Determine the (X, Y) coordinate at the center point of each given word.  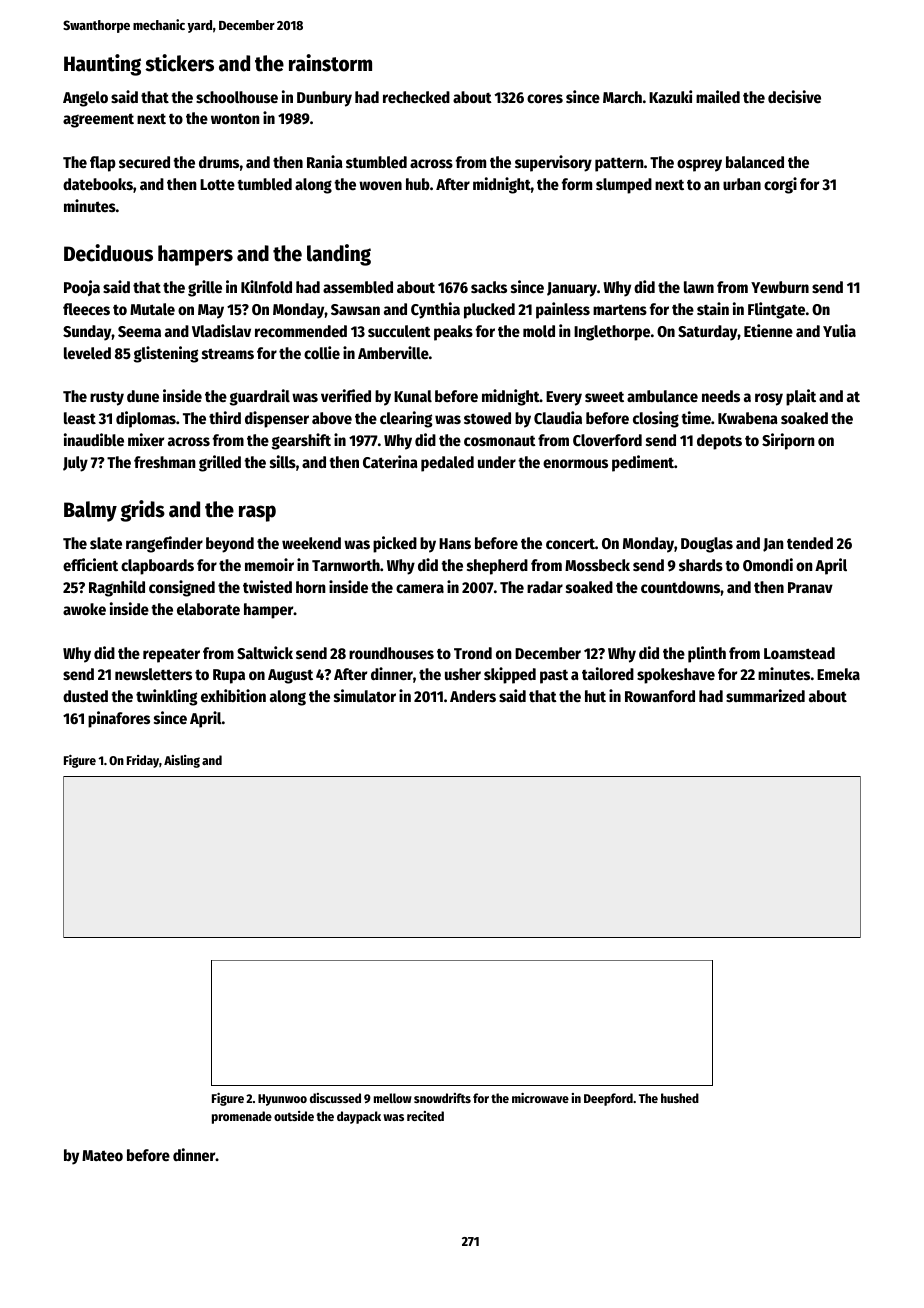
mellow (393, 1098)
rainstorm (330, 63)
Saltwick (265, 652)
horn (311, 587)
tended (810, 543)
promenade (242, 1117)
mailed (718, 96)
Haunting (102, 65)
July (75, 464)
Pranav (810, 587)
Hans (455, 543)
